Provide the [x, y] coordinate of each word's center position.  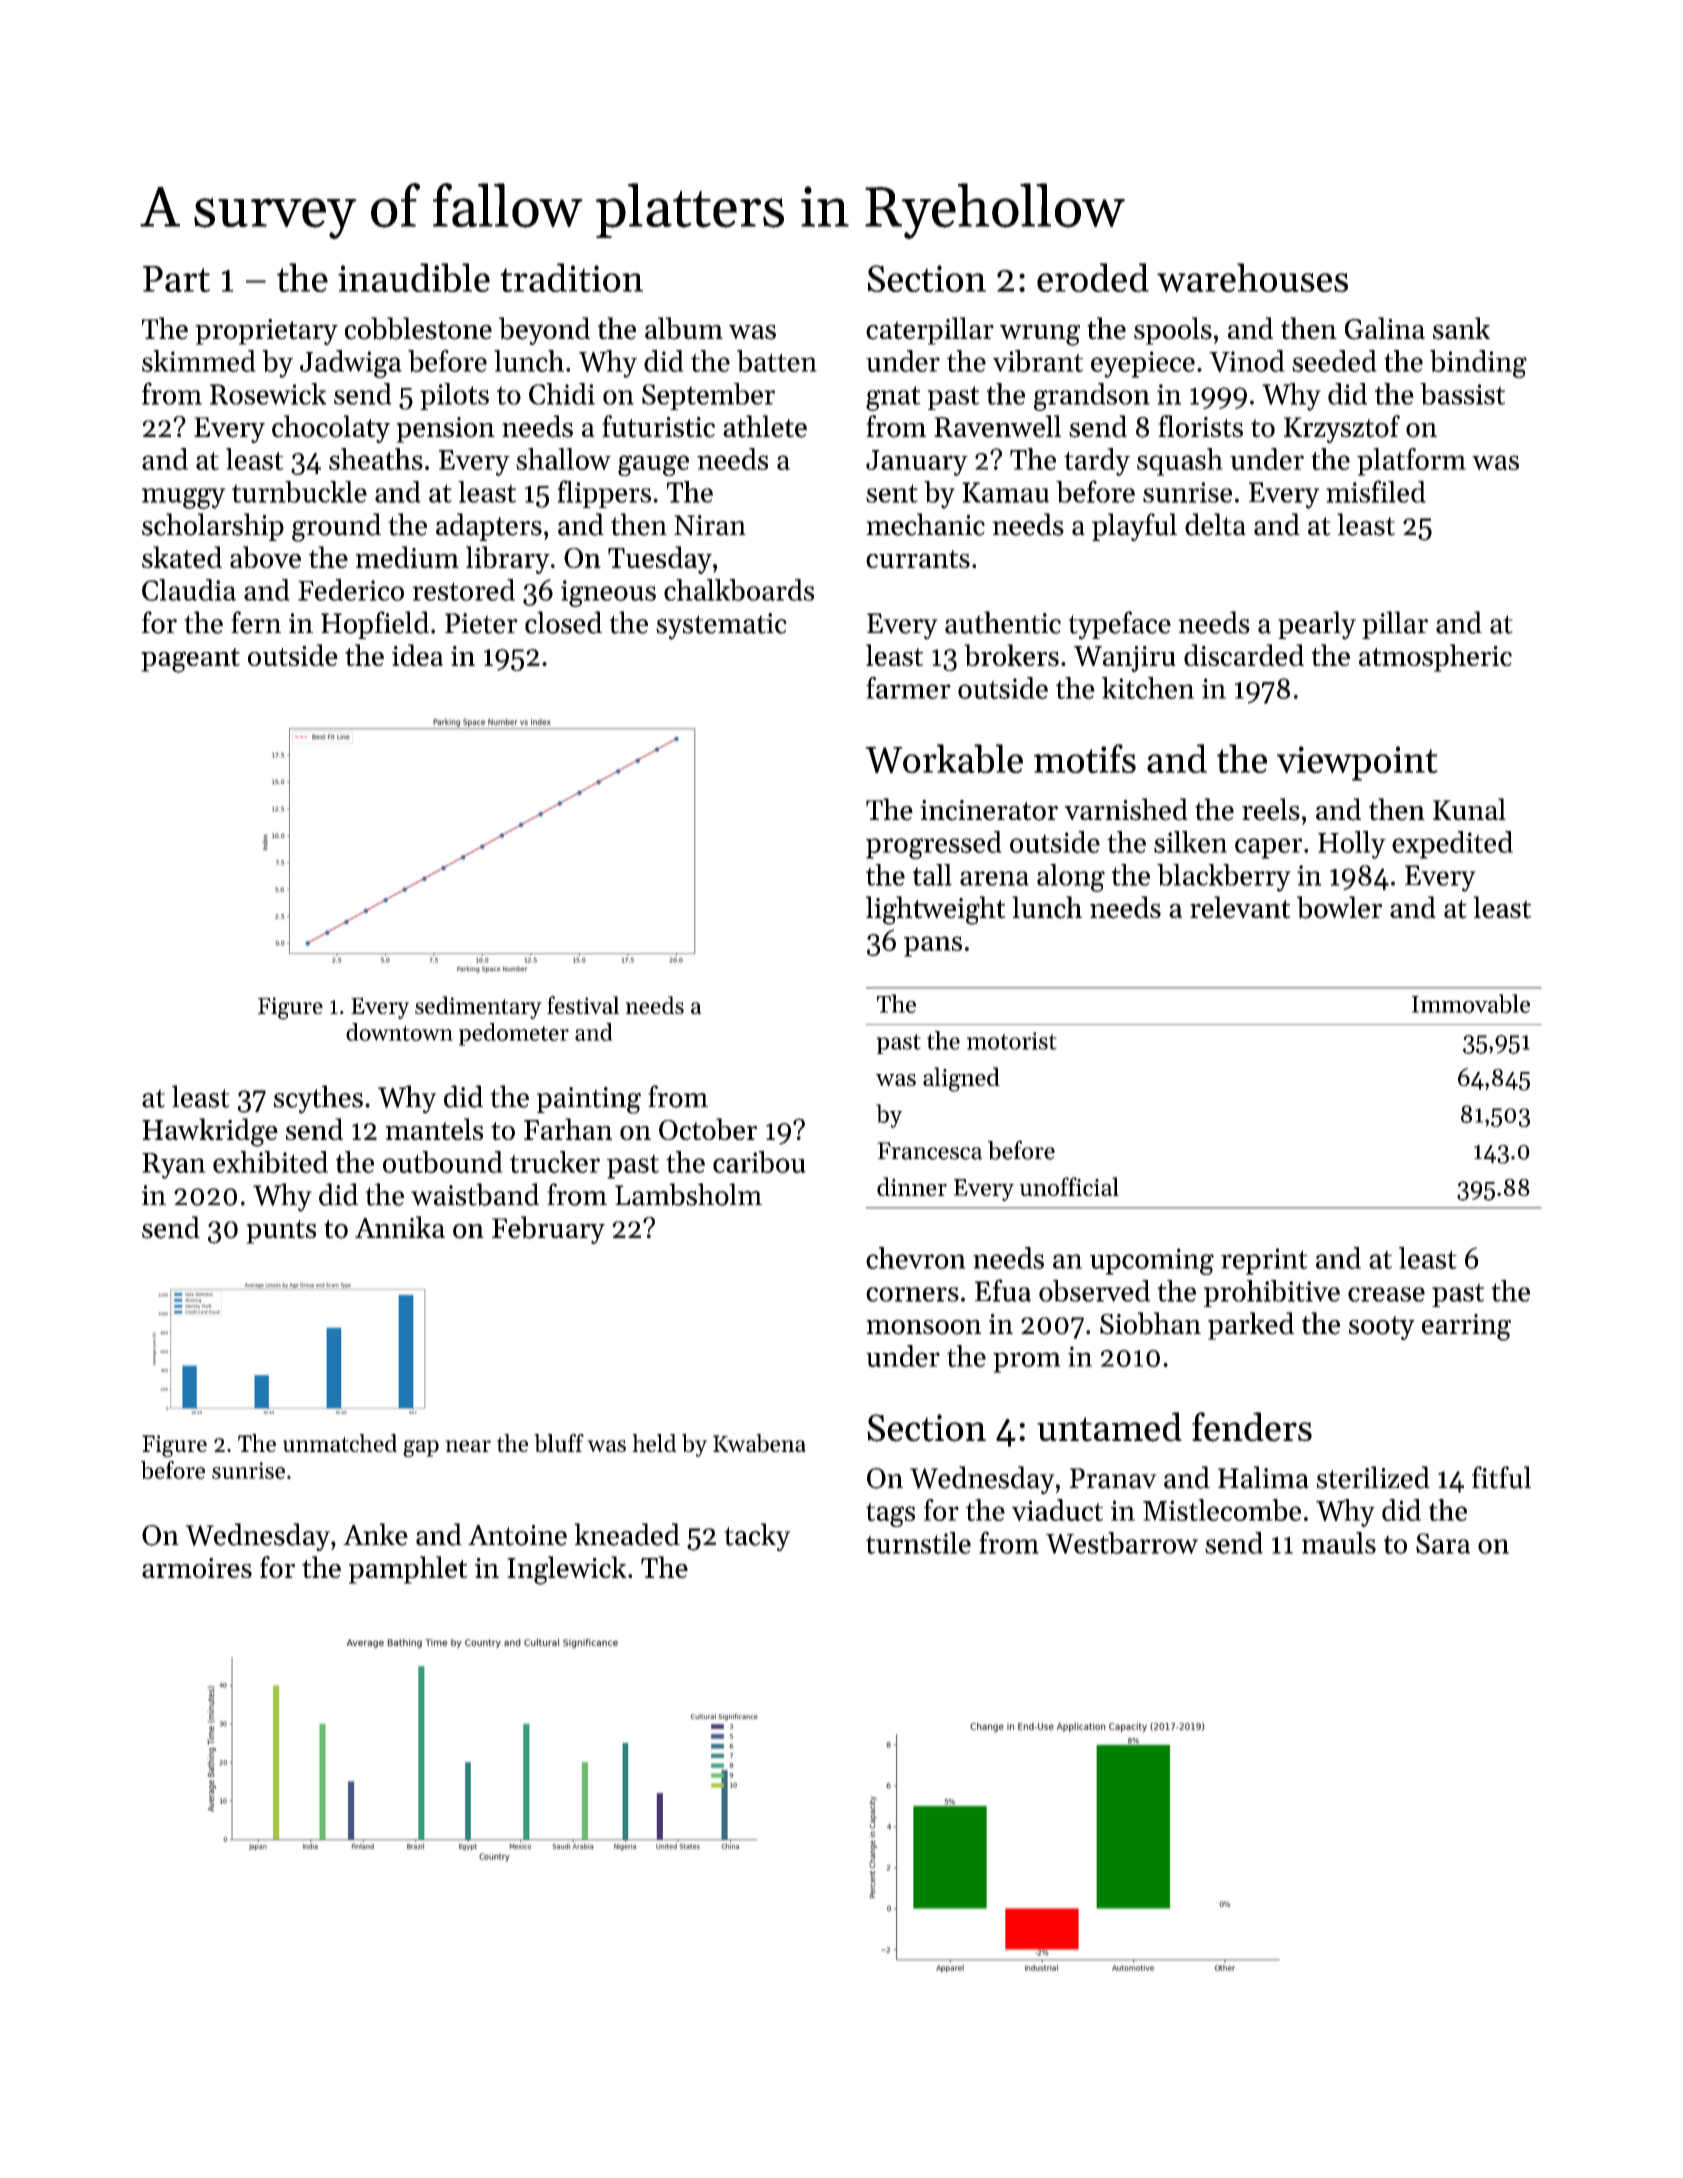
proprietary [266, 332]
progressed [934, 845]
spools [1173, 331]
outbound [443, 1162]
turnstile [918, 1543]
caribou [759, 1162]
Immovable [1471, 1003]
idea [417, 655]
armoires [197, 1568]
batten [777, 361]
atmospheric [1435, 658]
